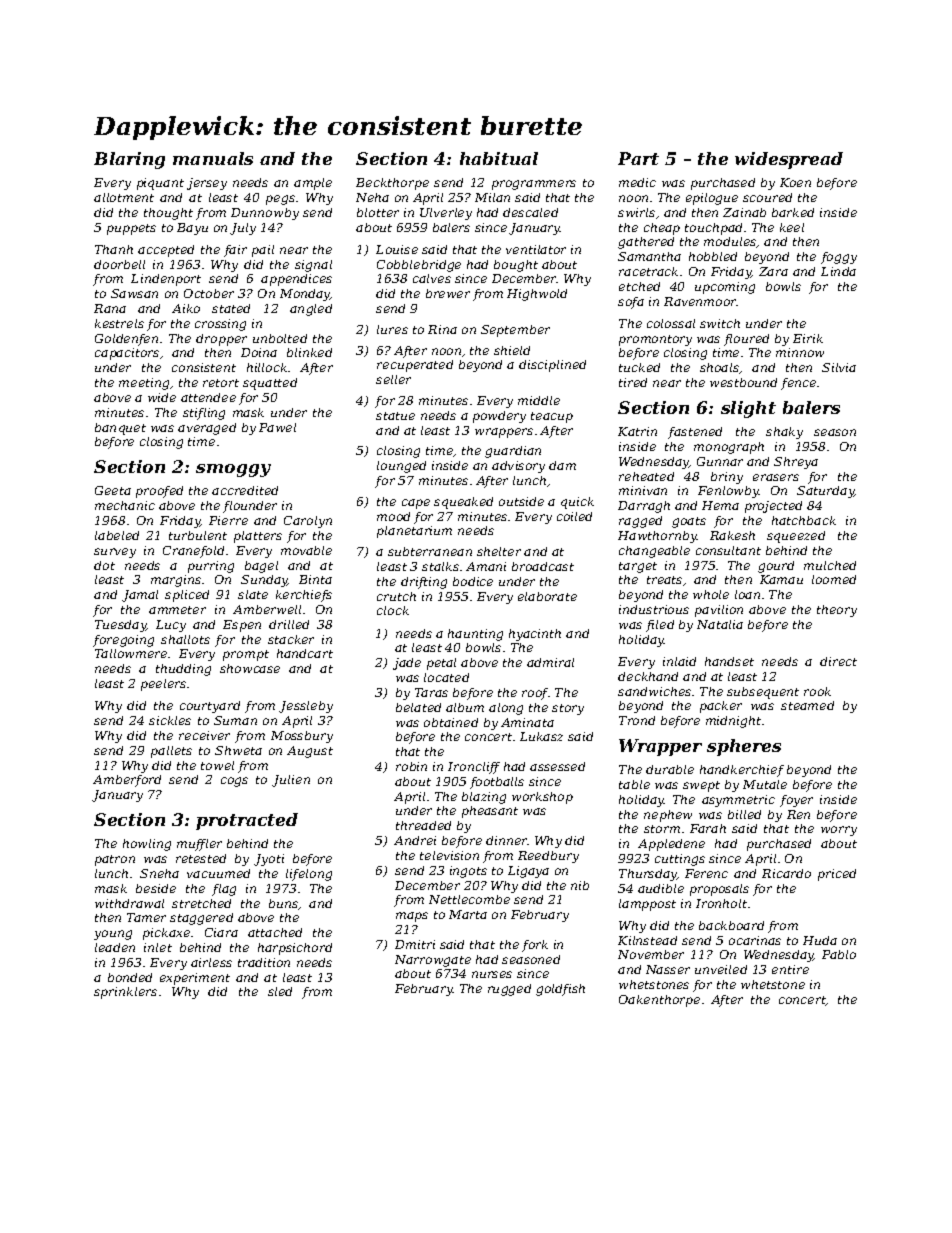 Image resolution: width=952 pixels, height=1233 pixels. What do you see at coordinates (221, 340) in the screenshot?
I see `dropper` at bounding box center [221, 340].
